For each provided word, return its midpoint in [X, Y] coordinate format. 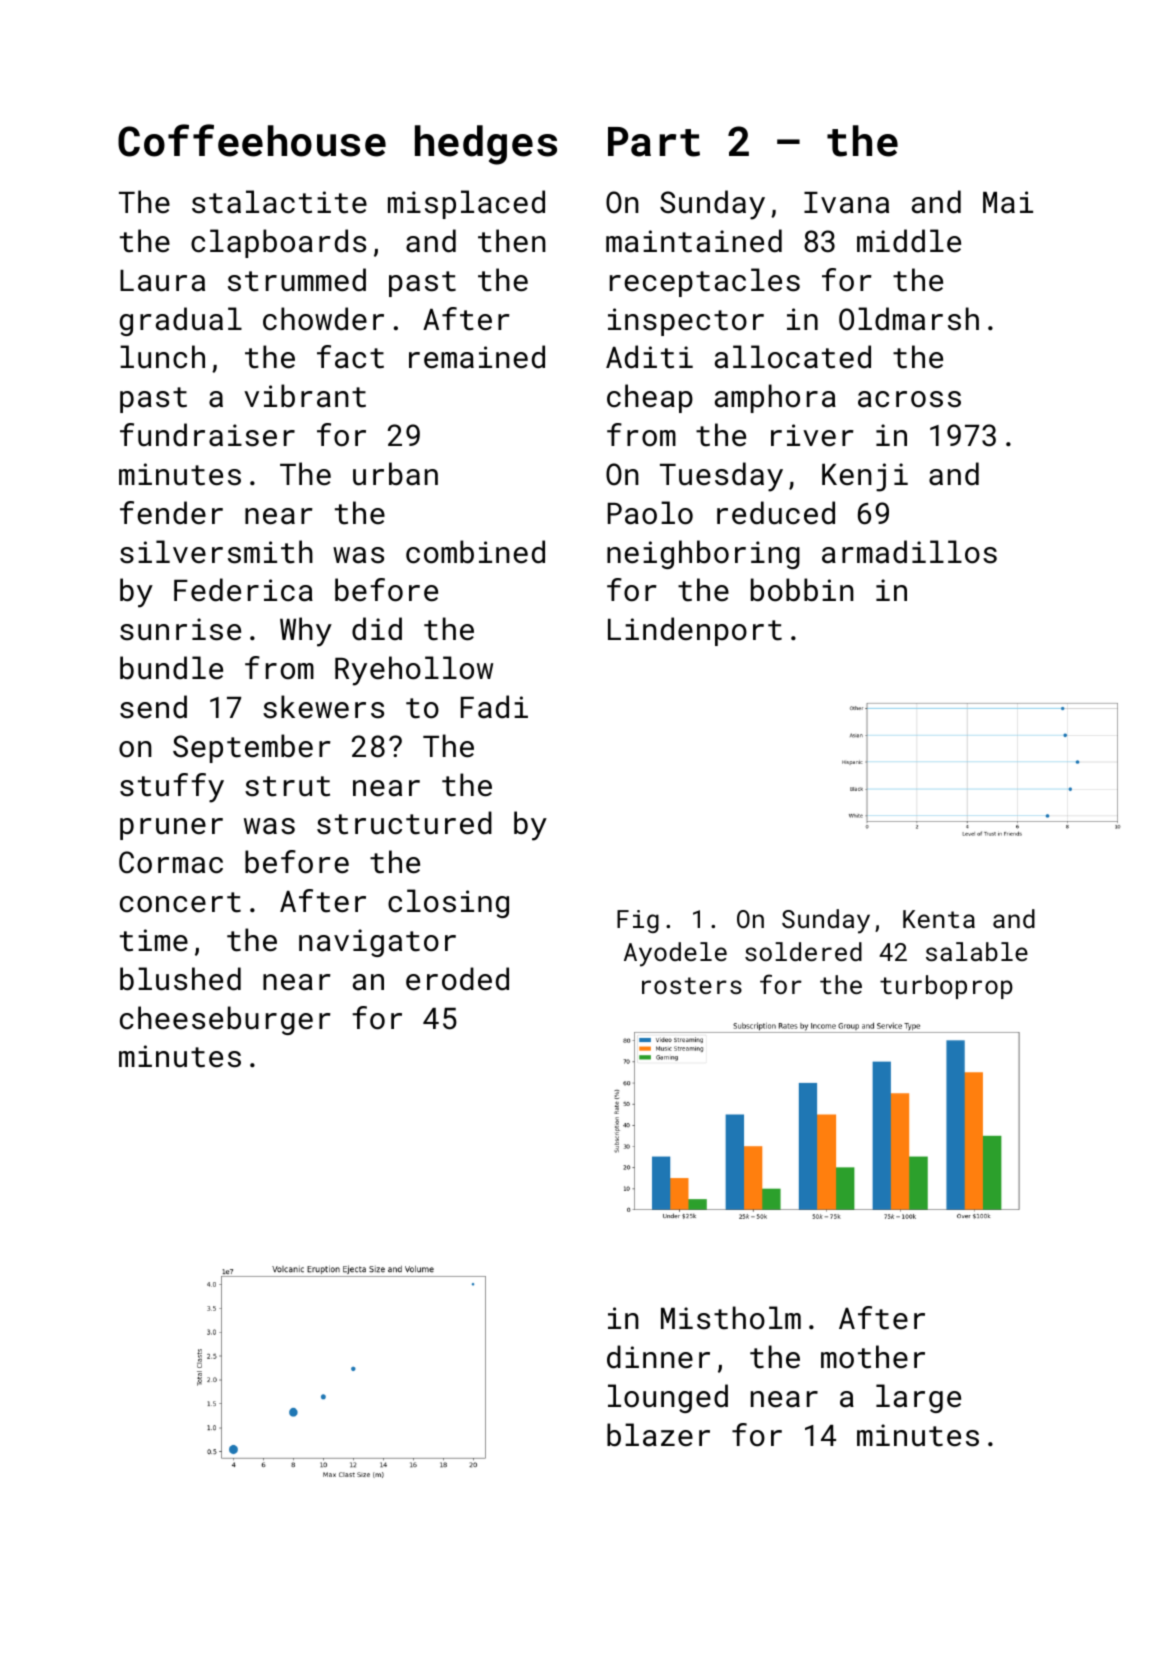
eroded [457, 979]
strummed [297, 280]
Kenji [865, 477]
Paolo [650, 513]
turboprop [946, 987]
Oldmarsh [909, 319]
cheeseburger [225, 1020]
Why [306, 632]
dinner [658, 1357]
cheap [650, 398]
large [918, 1398]
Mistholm [731, 1318]
